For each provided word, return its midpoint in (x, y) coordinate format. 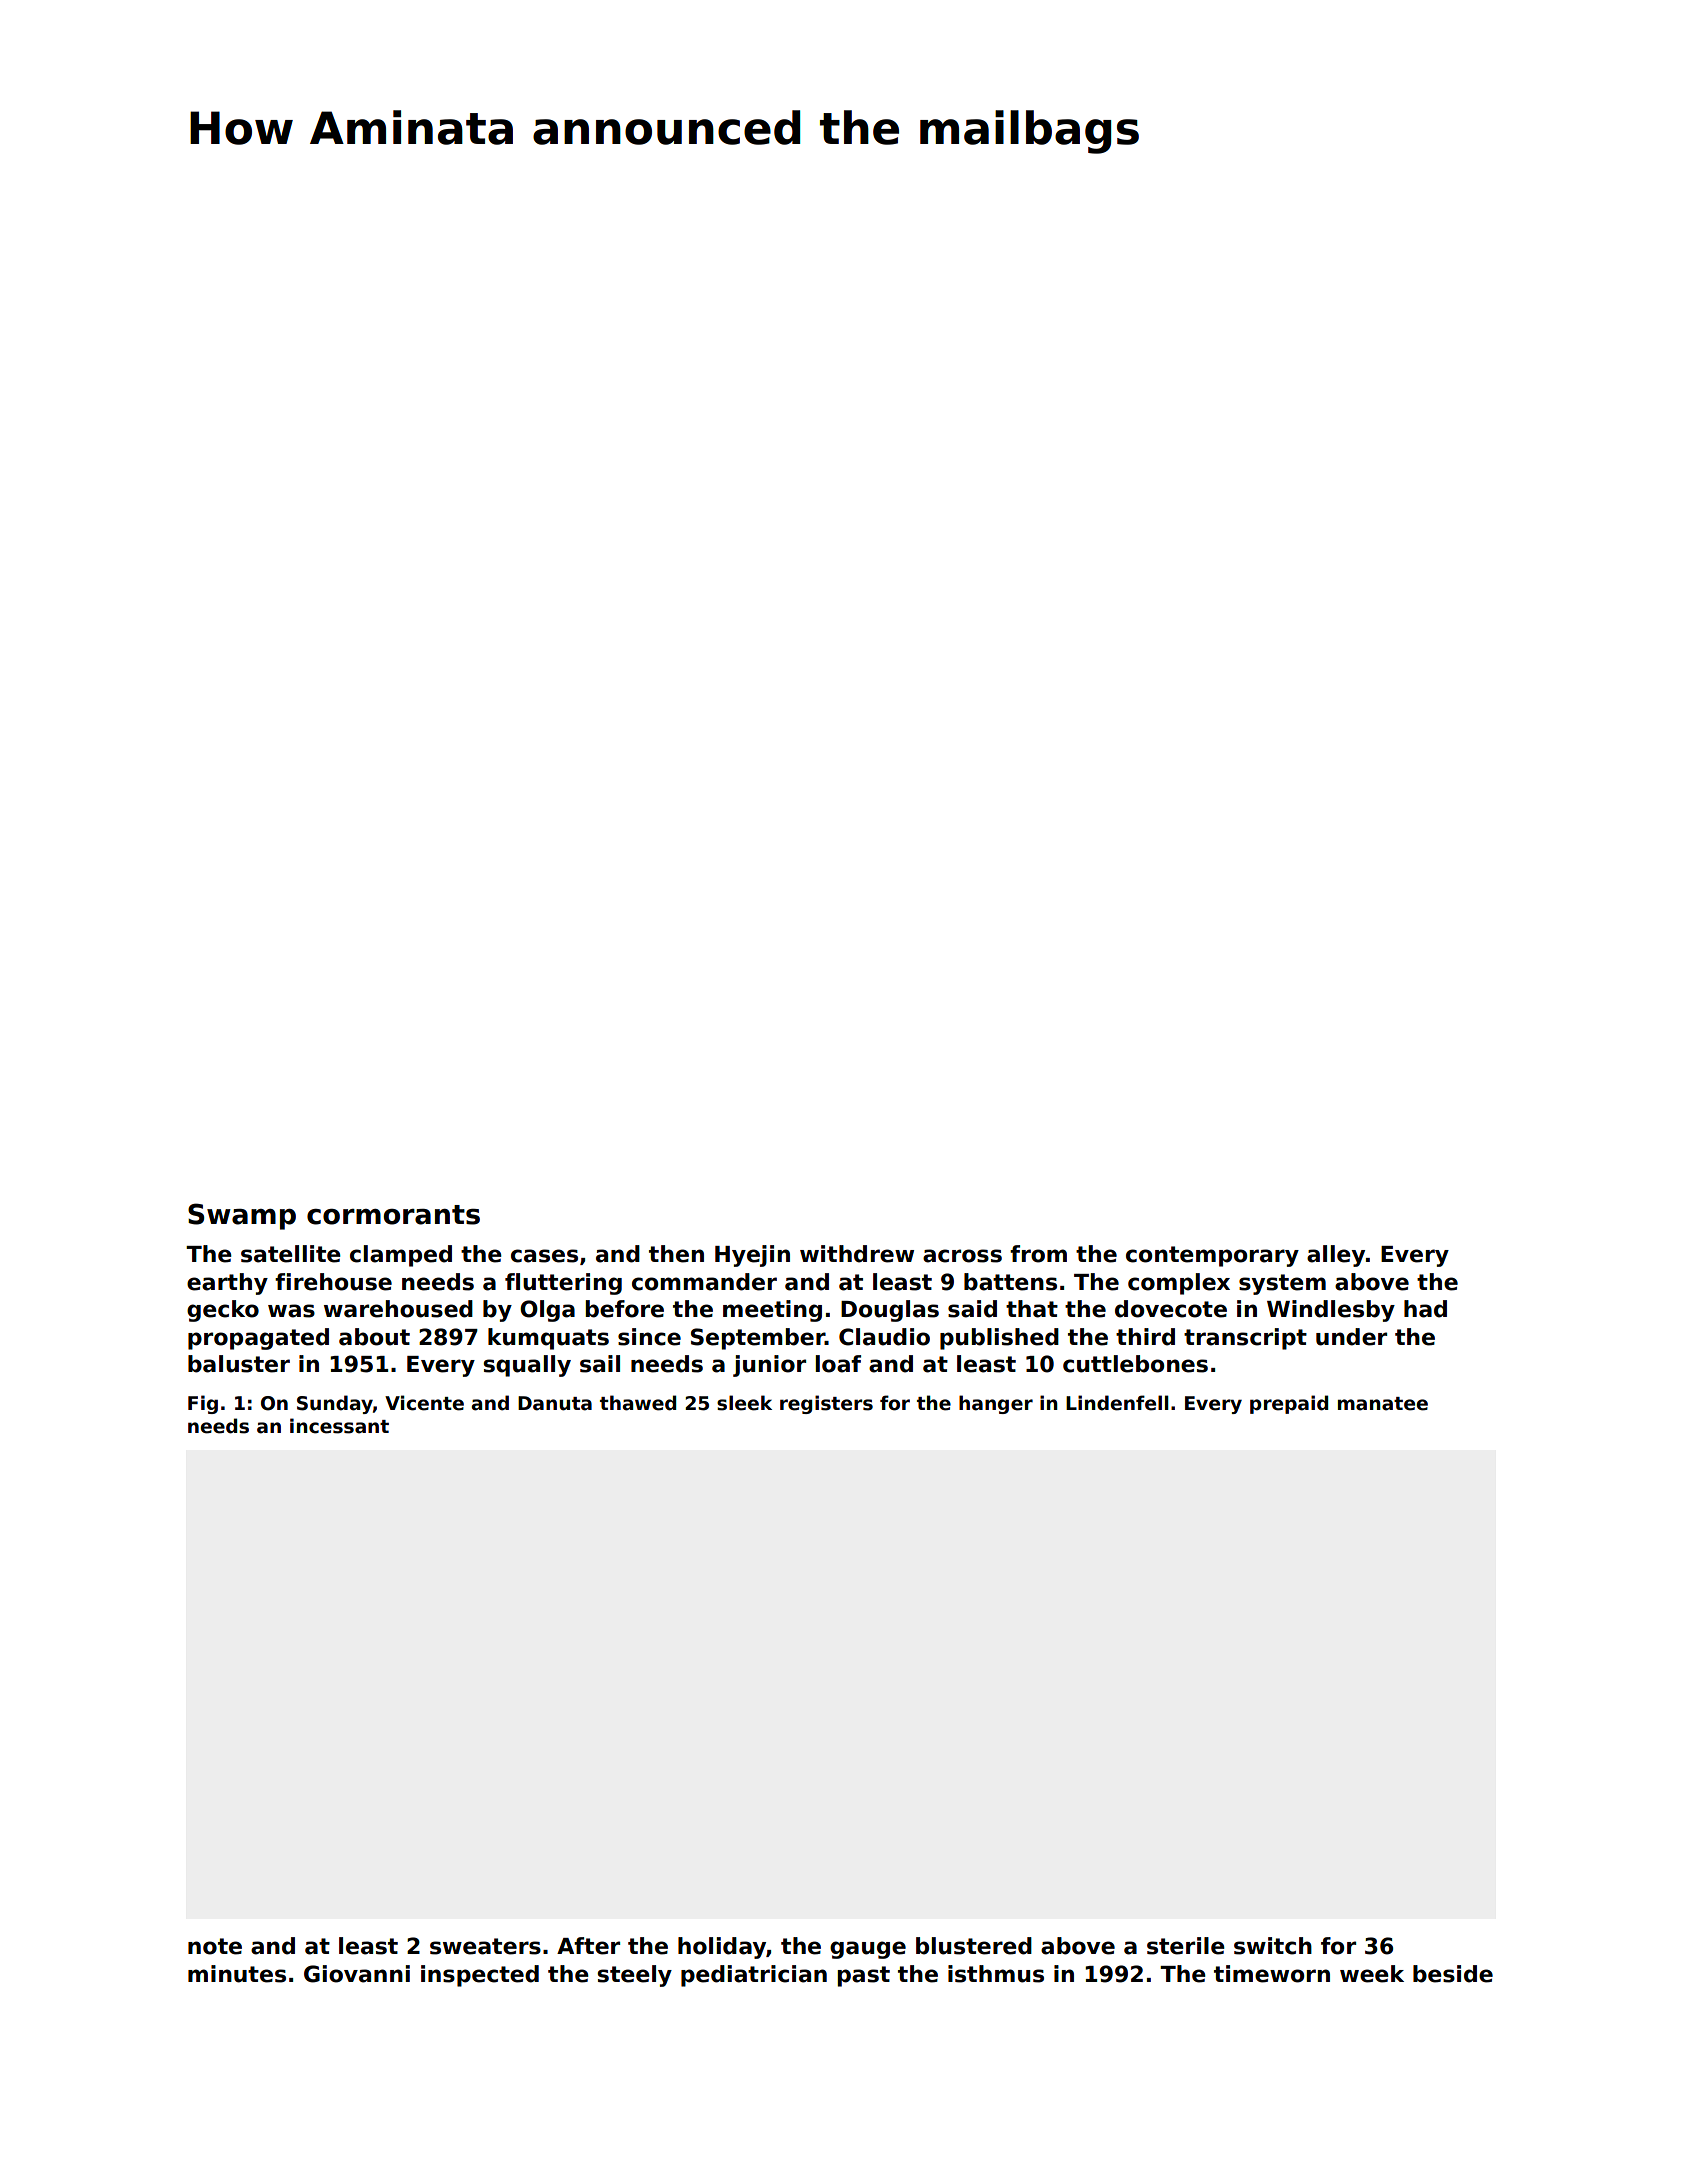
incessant (339, 1426)
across (962, 1256)
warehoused (398, 1309)
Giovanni (357, 1974)
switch (1273, 1946)
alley (1336, 1256)
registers (826, 1404)
